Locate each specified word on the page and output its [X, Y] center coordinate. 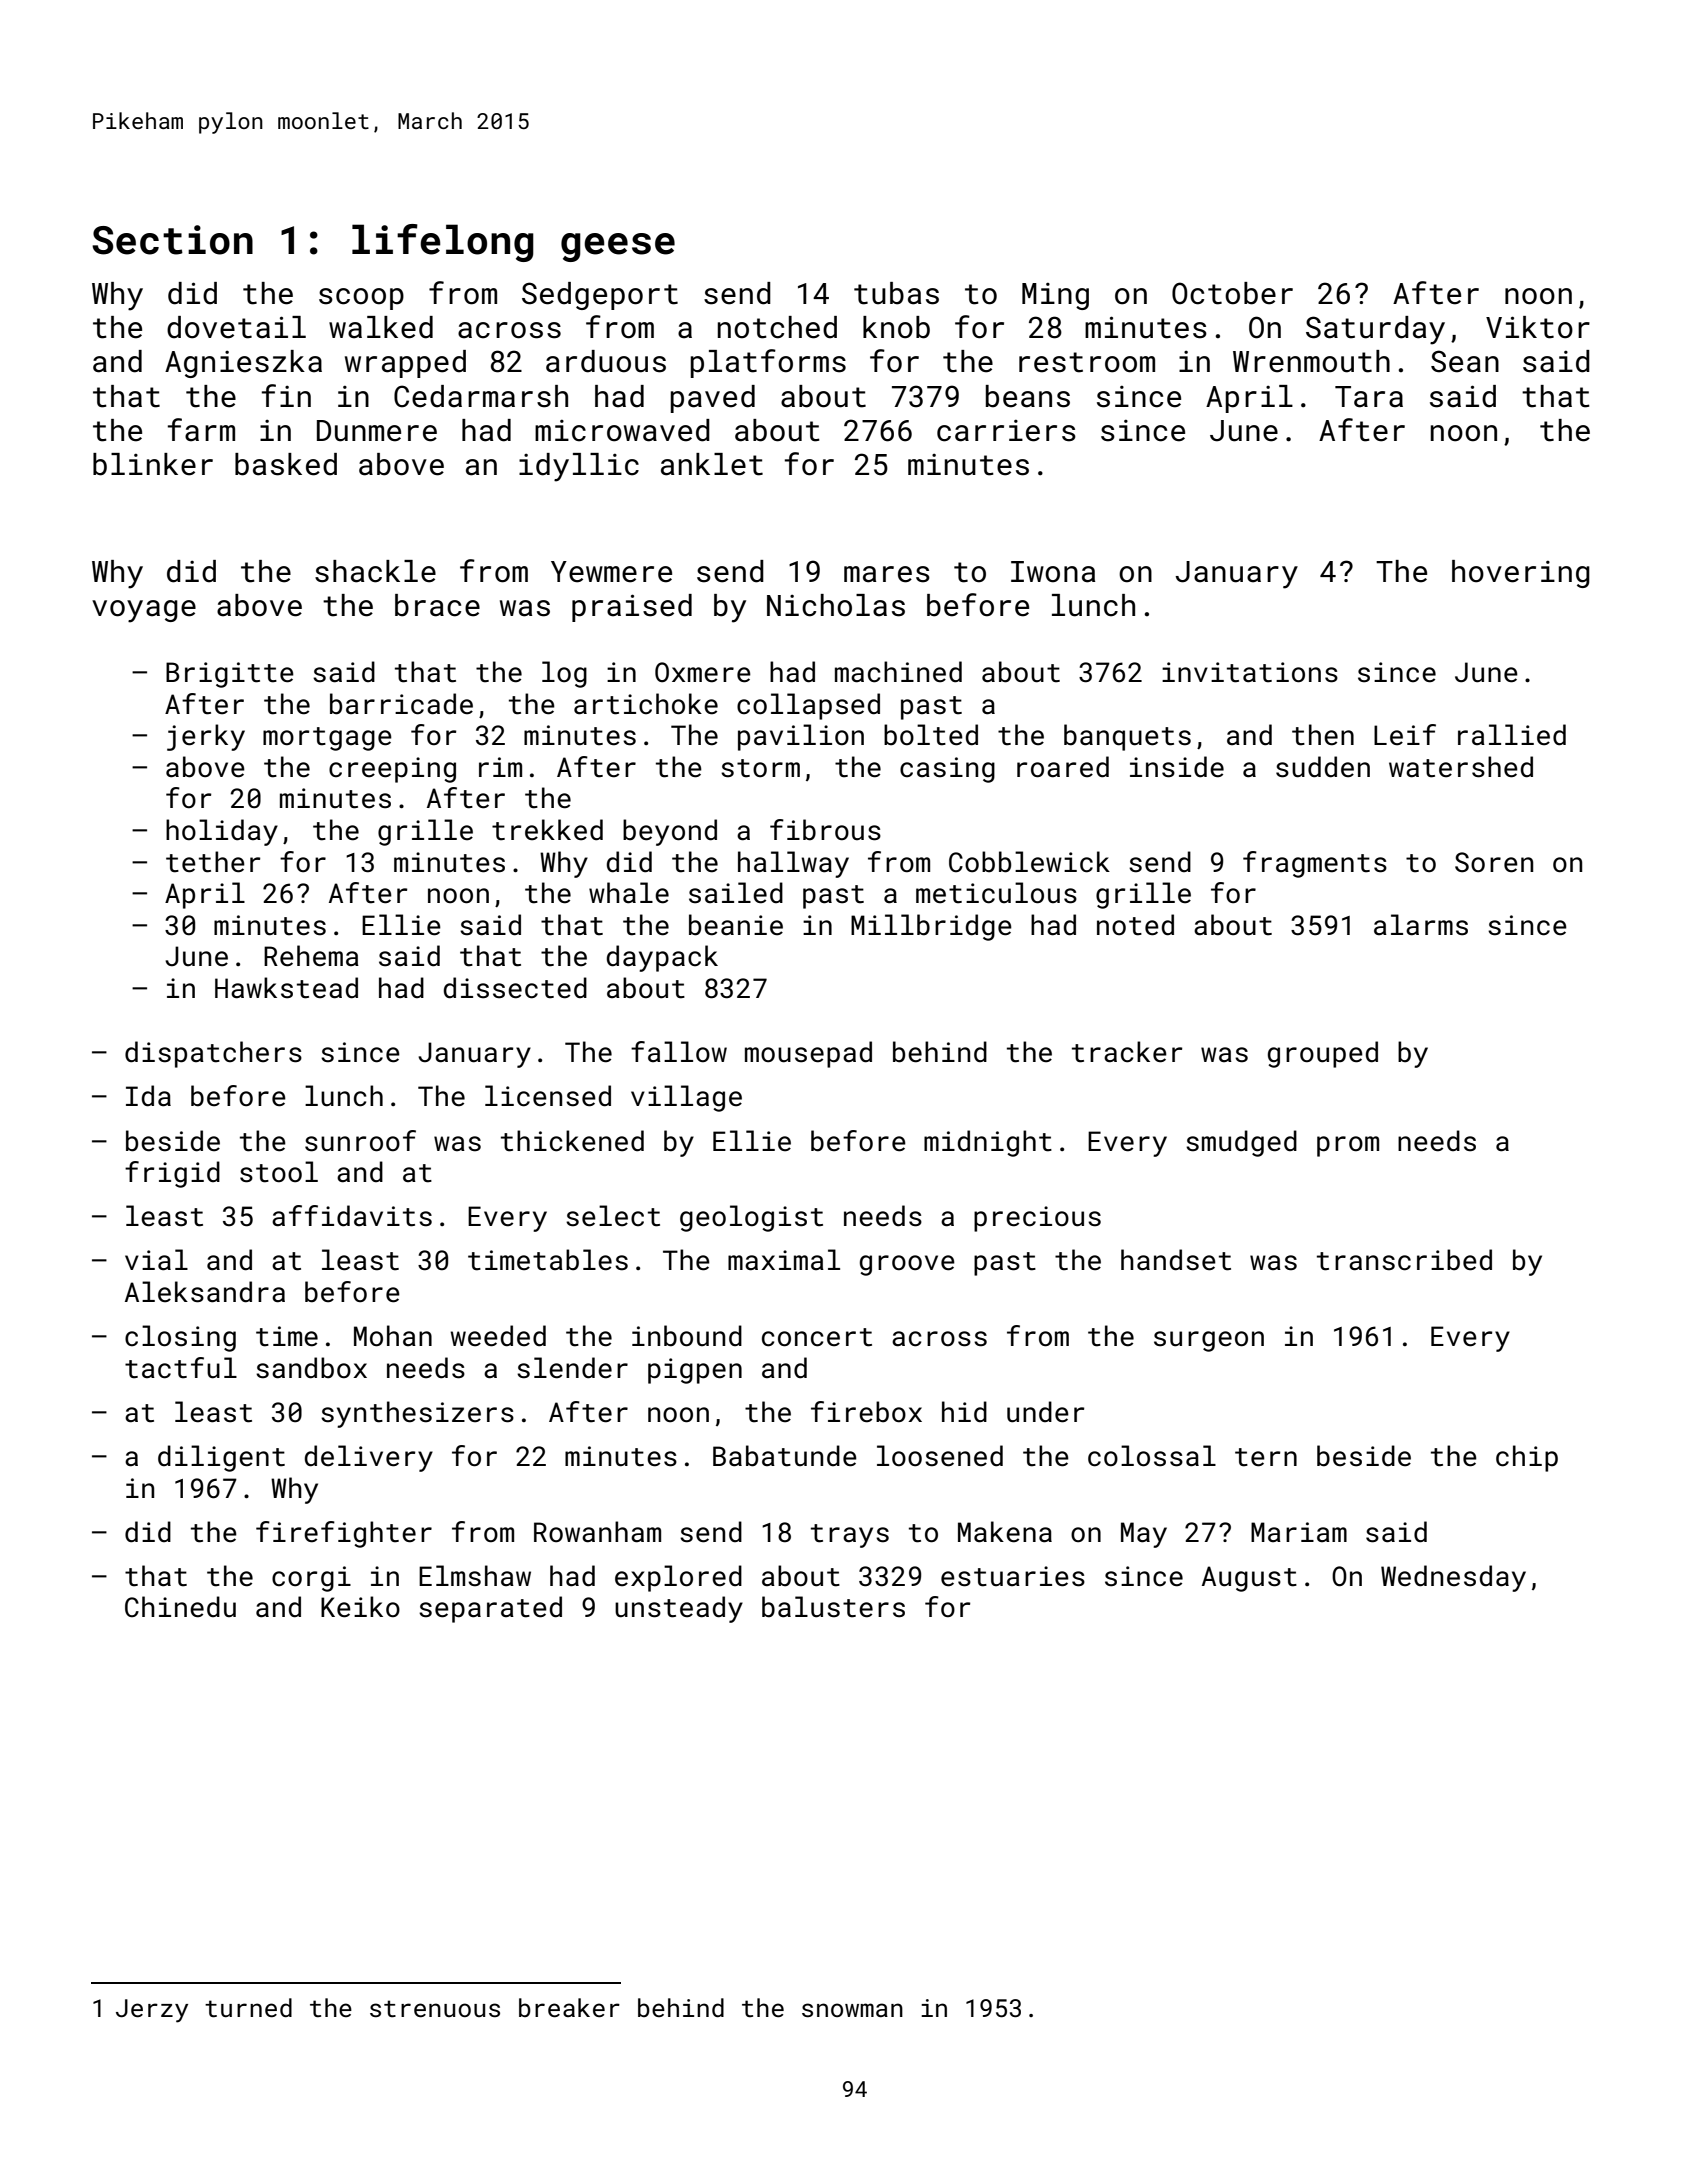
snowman [852, 2010]
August [1249, 1579]
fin [286, 395]
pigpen [695, 1371]
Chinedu [180, 1607]
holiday [222, 832]
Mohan [393, 1336]
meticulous [996, 893]
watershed [1461, 767]
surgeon [1209, 1341]
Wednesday [1453, 1578]
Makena [1005, 1532]
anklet [712, 464]
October [1232, 293]
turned [248, 2008]
